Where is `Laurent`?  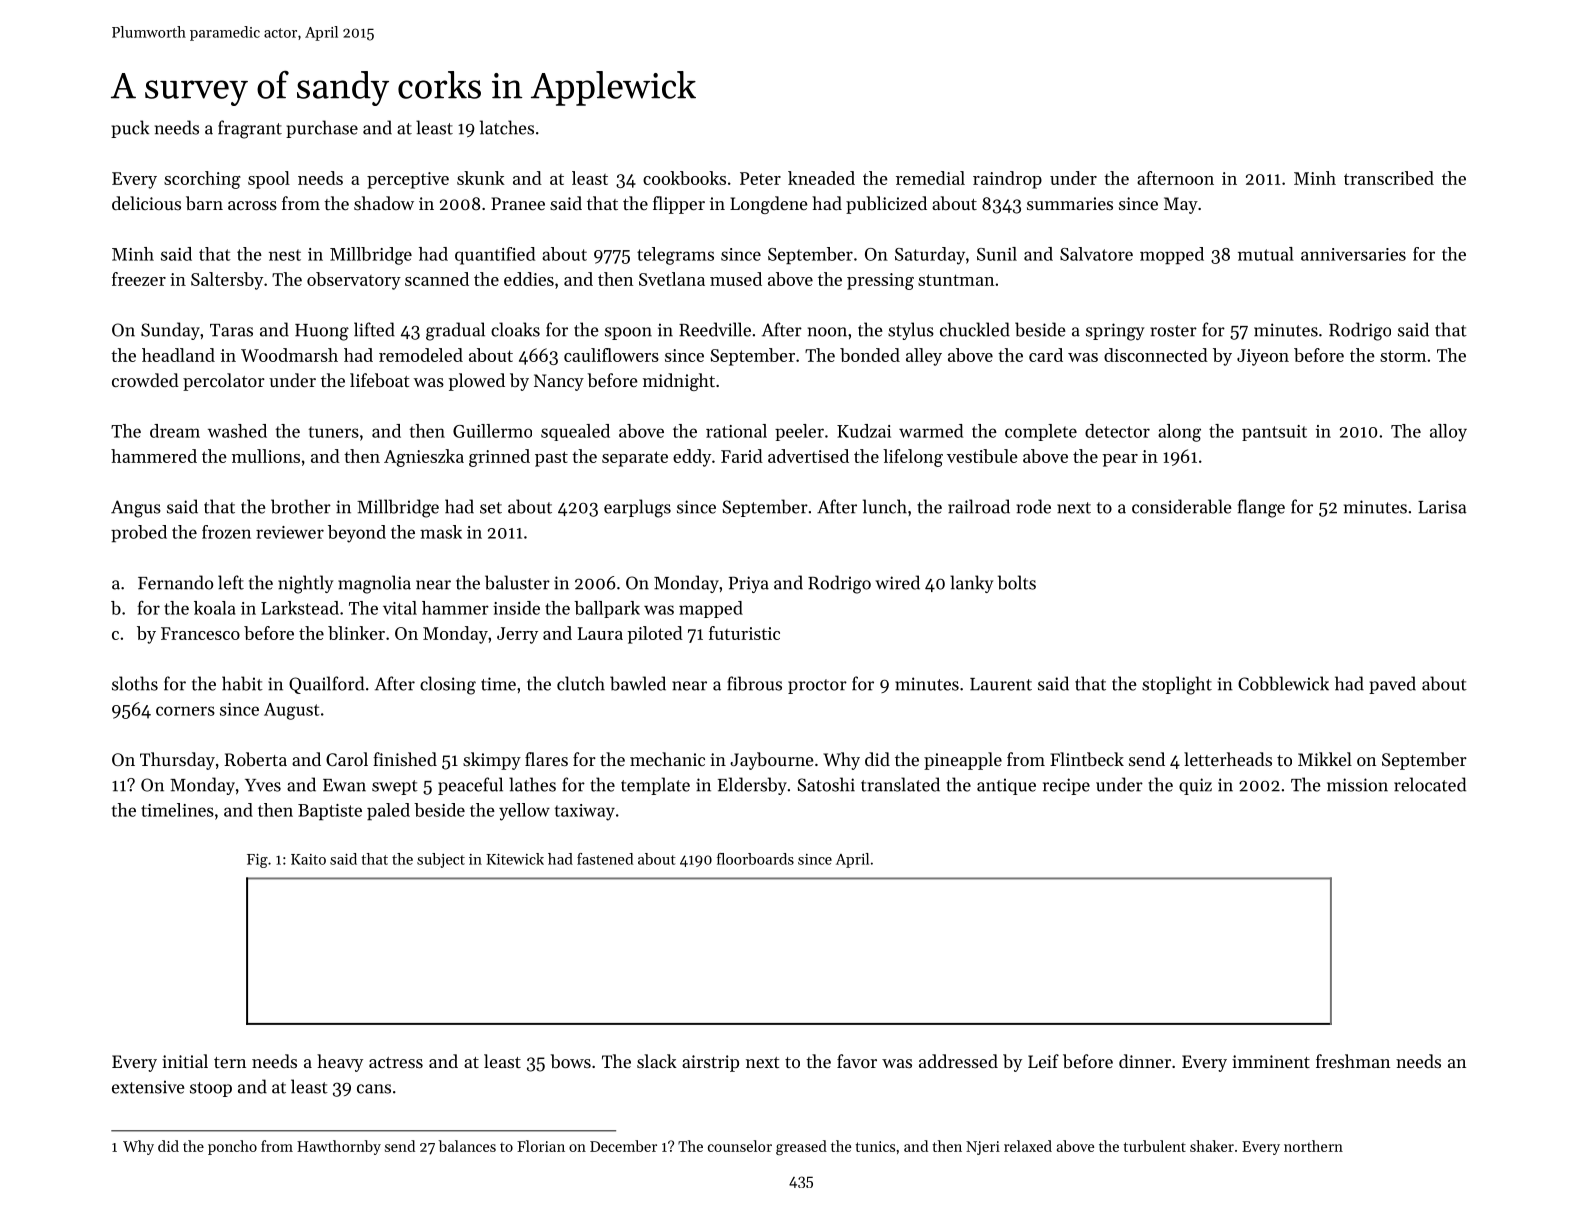
Laurent is located at coordinates (1001, 684).
